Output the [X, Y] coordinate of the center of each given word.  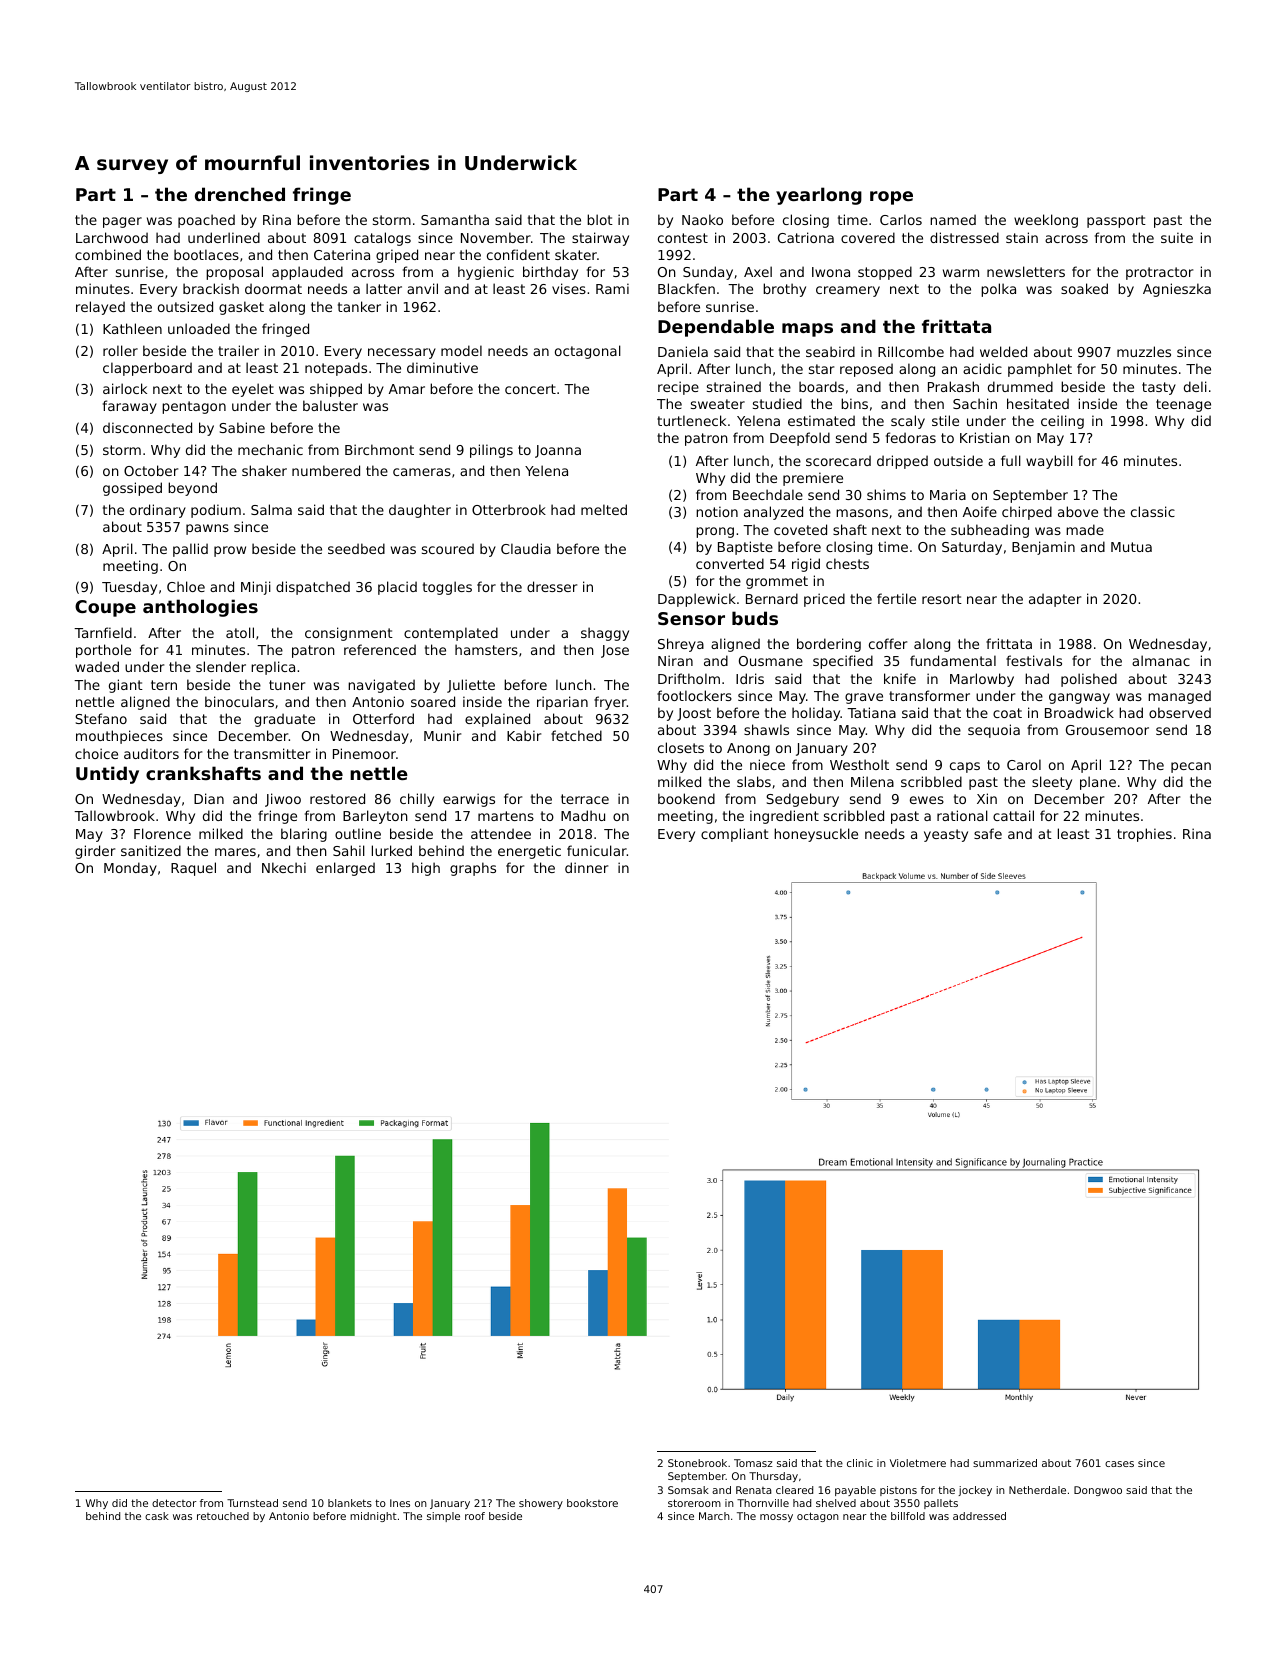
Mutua [1131, 547]
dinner [586, 867]
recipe [678, 388]
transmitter [272, 753]
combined [108, 254]
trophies [1144, 835]
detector [174, 1503]
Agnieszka [1177, 290]
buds [755, 618]
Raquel [193, 869]
